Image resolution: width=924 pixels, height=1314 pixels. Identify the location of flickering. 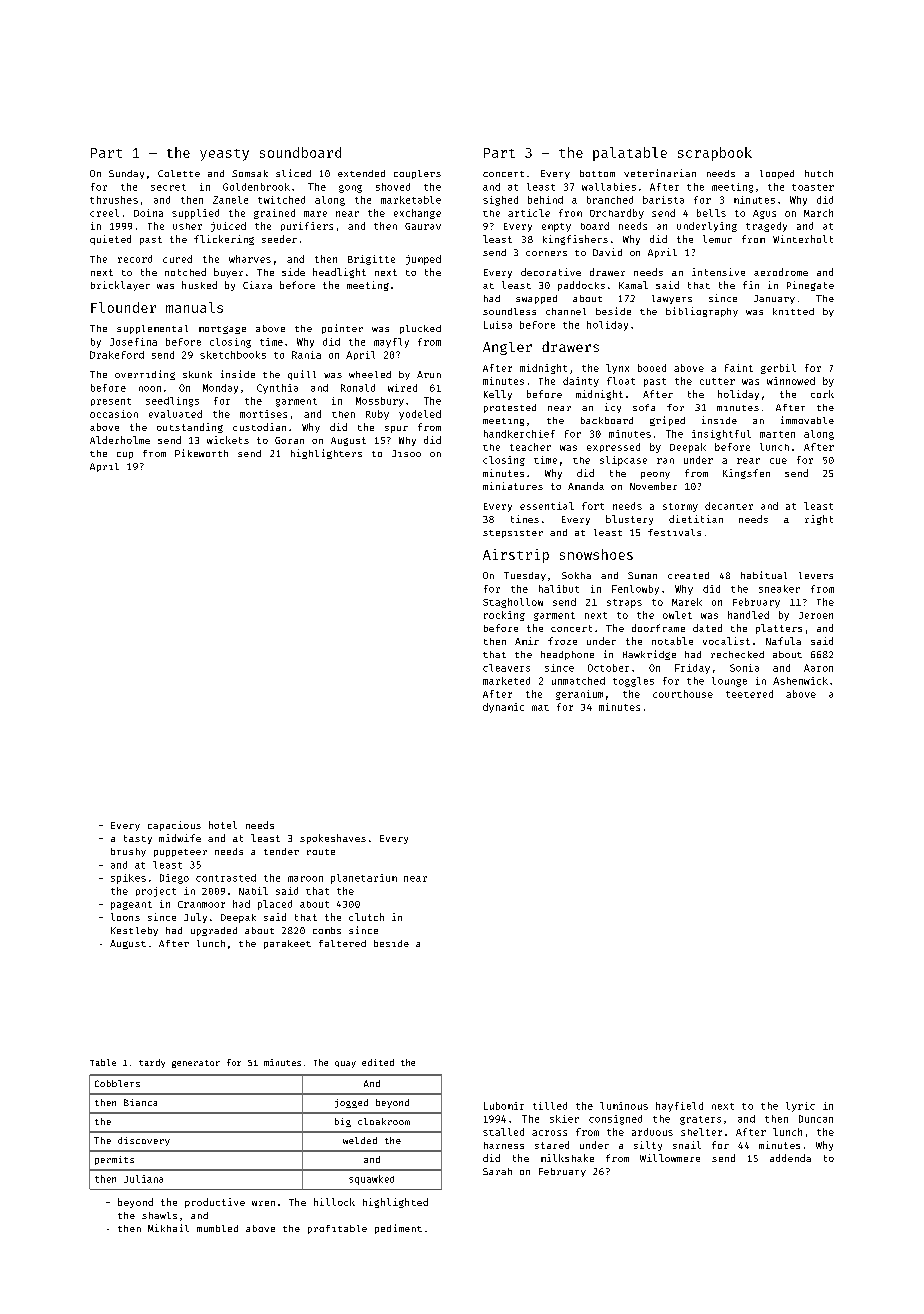
(224, 240).
